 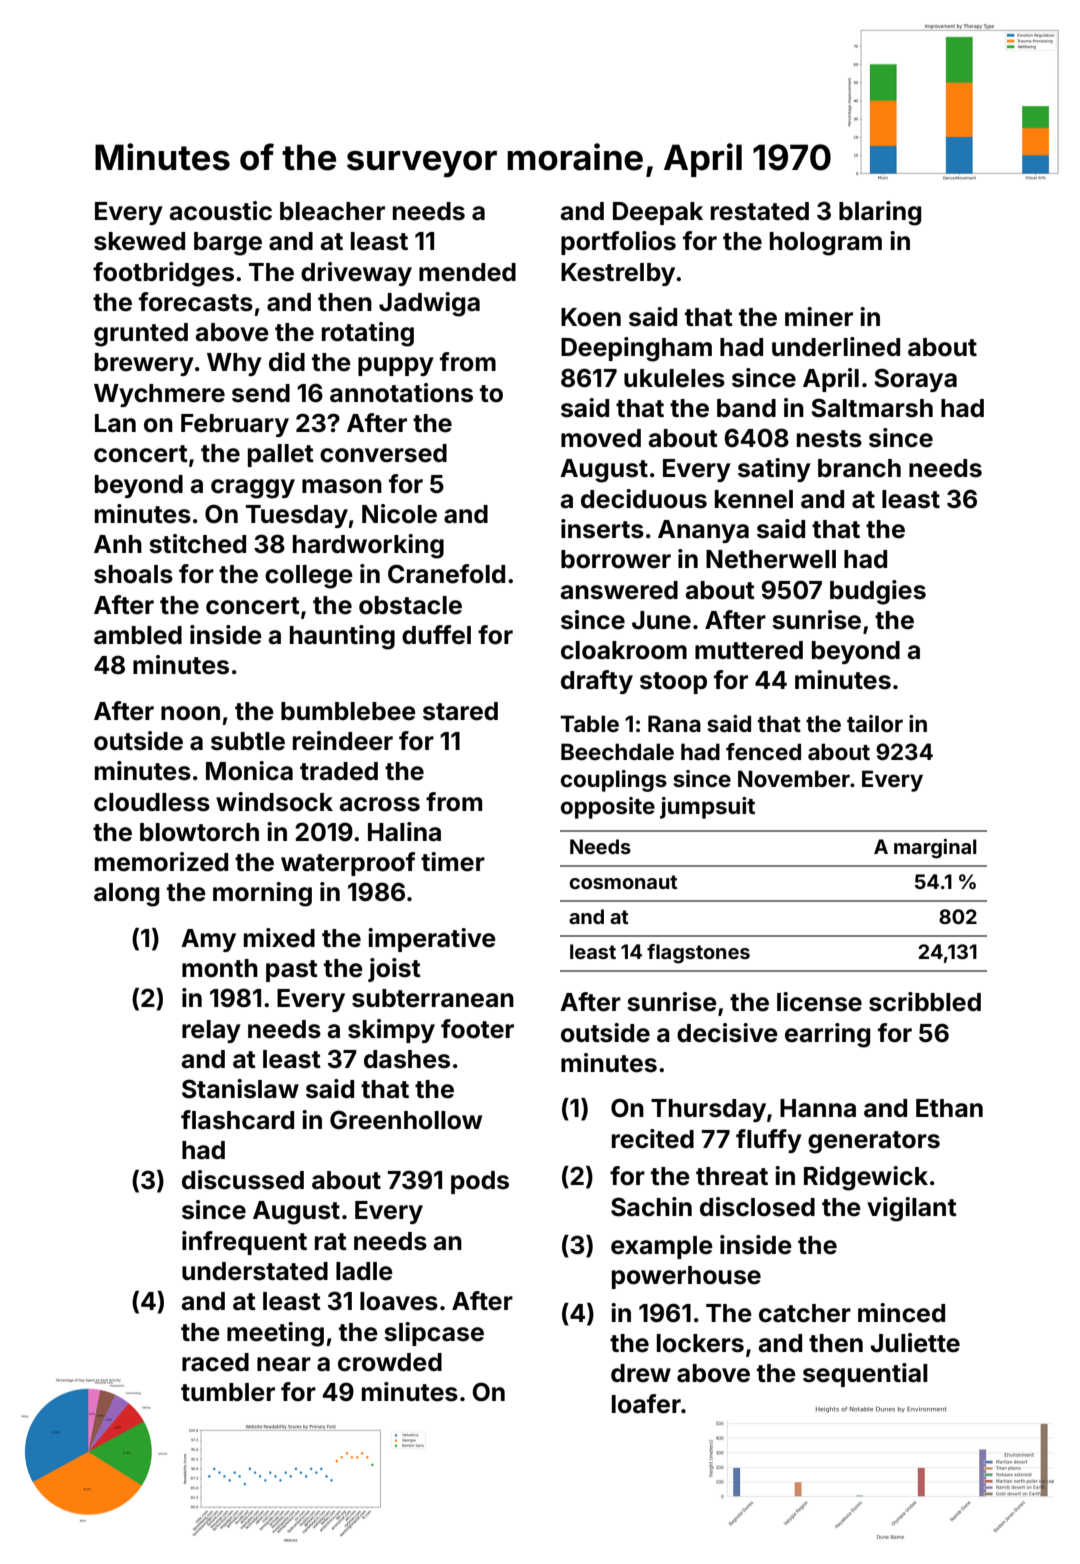 What do you see at coordinates (460, 711) in the screenshot?
I see `stared` at bounding box center [460, 711].
